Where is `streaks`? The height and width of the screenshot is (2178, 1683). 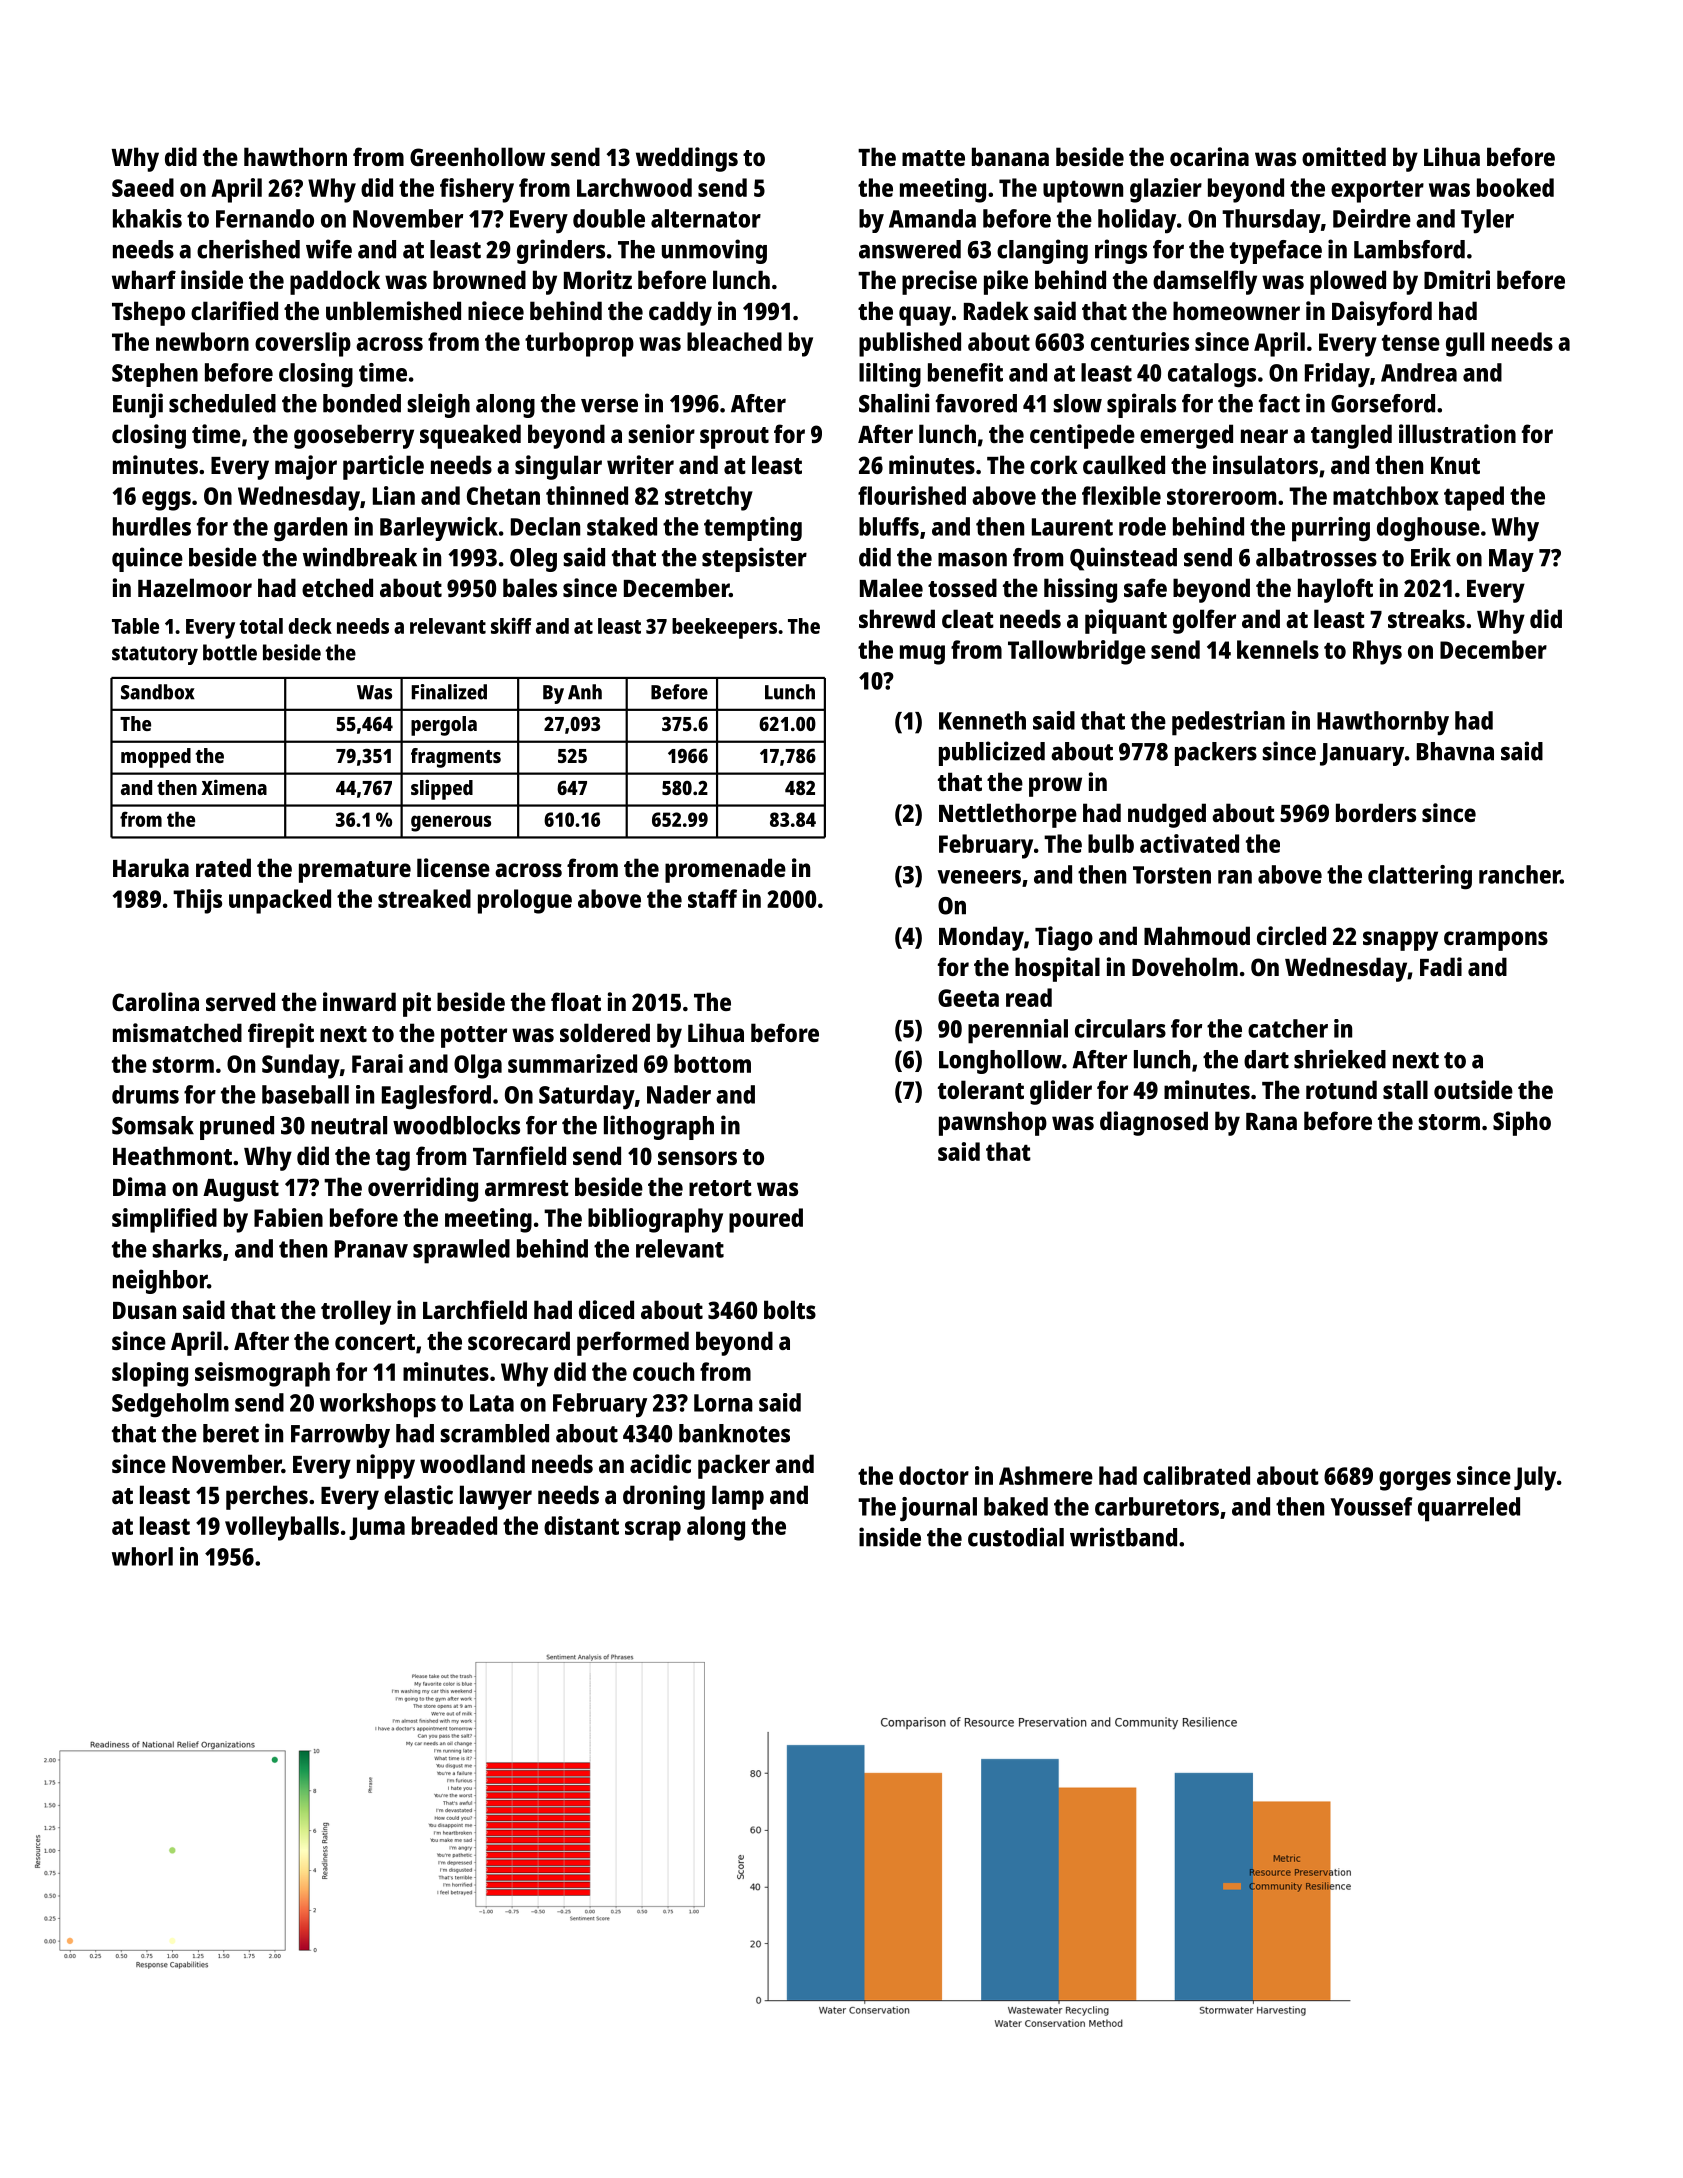 streaks is located at coordinates (1426, 618).
